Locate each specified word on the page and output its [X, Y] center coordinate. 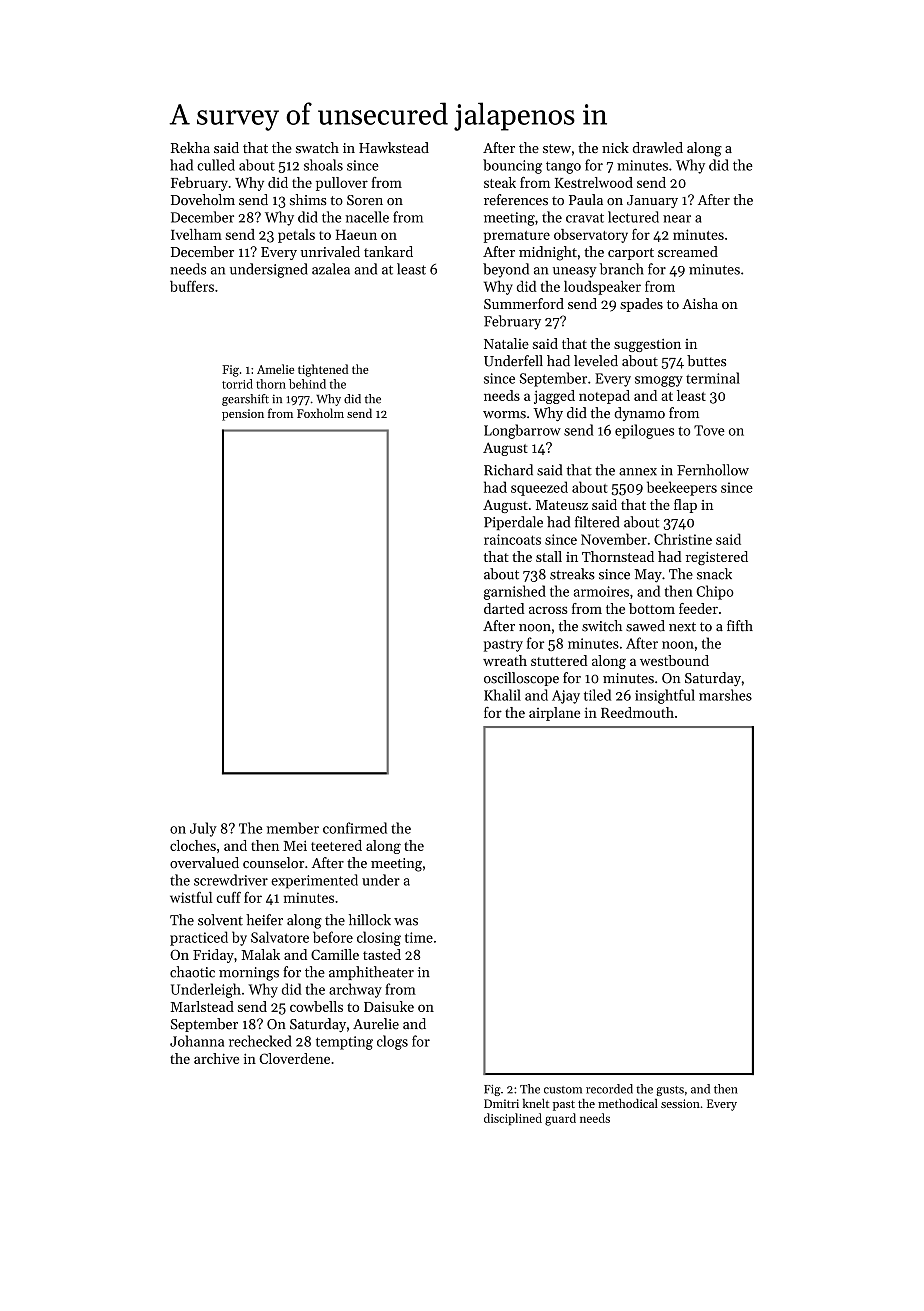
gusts [670, 1091]
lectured [633, 217]
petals [296, 236]
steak [500, 182]
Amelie [275, 369]
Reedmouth [637, 712]
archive [216, 1058]
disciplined [513, 1119]
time [419, 937]
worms [504, 415]
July [203, 829]
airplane [554, 714]
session [680, 1103]
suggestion [647, 345]
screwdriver [231, 880]
